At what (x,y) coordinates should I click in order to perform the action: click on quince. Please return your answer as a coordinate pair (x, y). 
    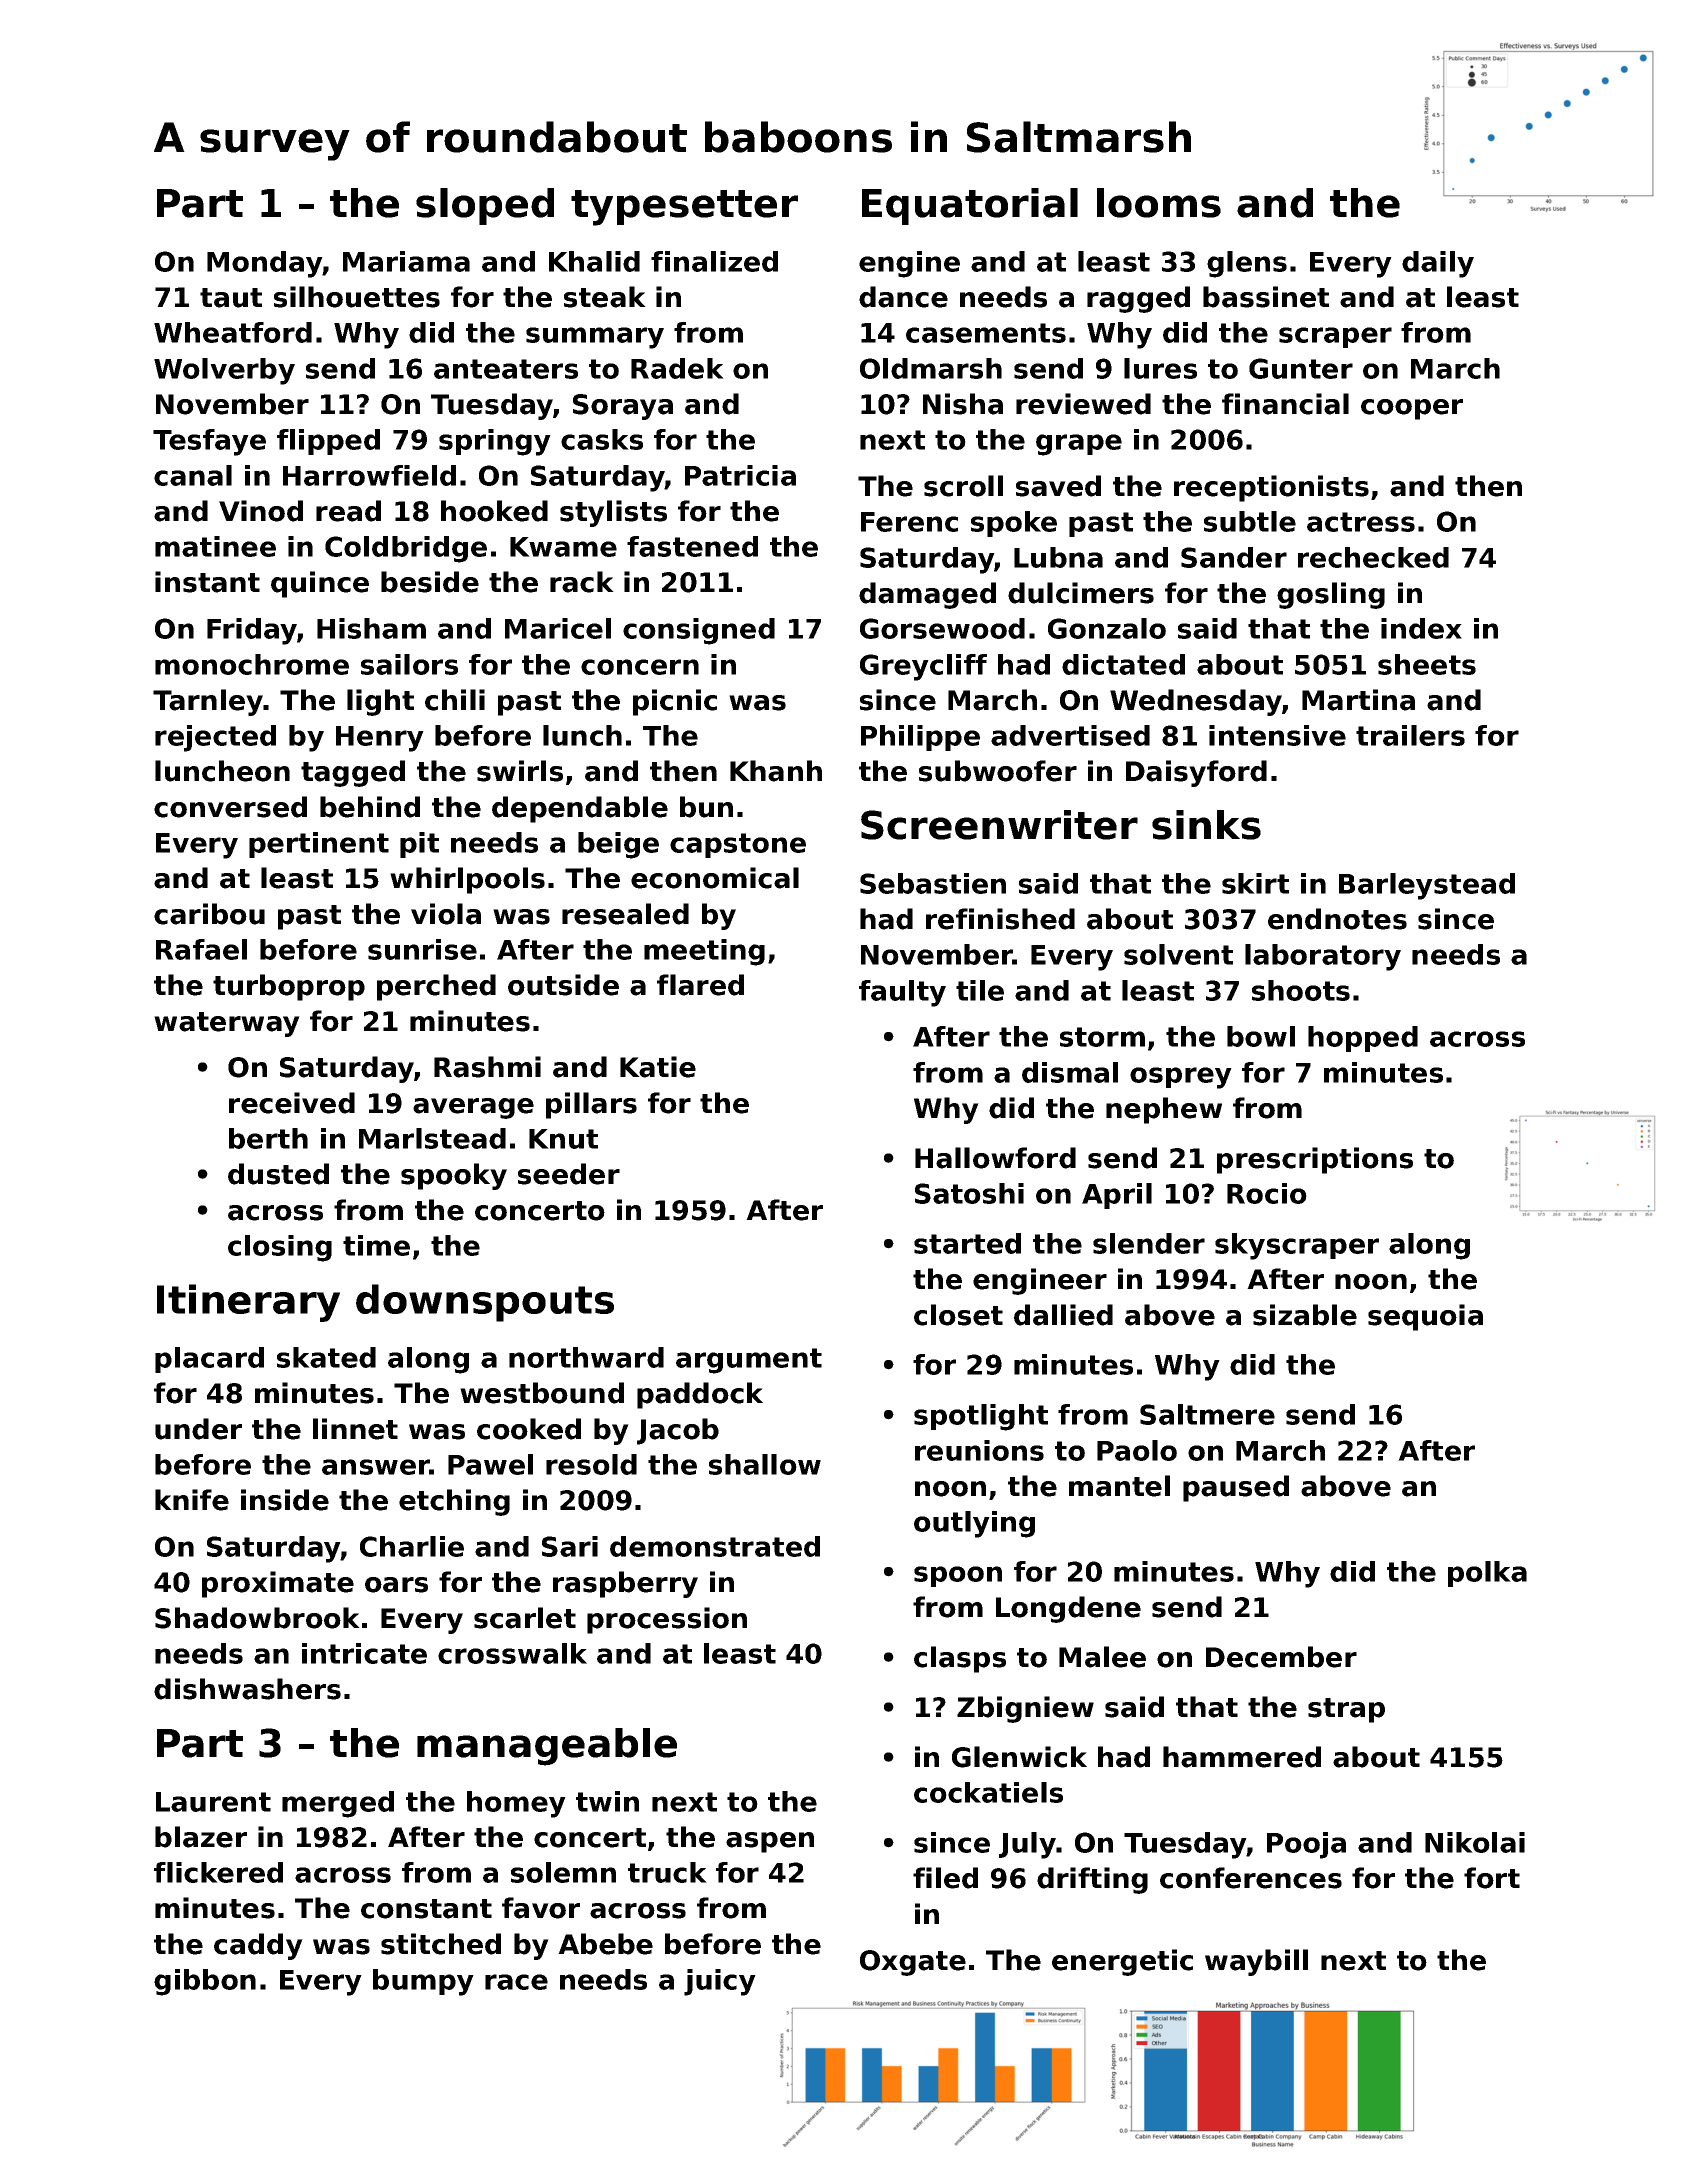
    Looking at the image, I should click on (320, 584).
